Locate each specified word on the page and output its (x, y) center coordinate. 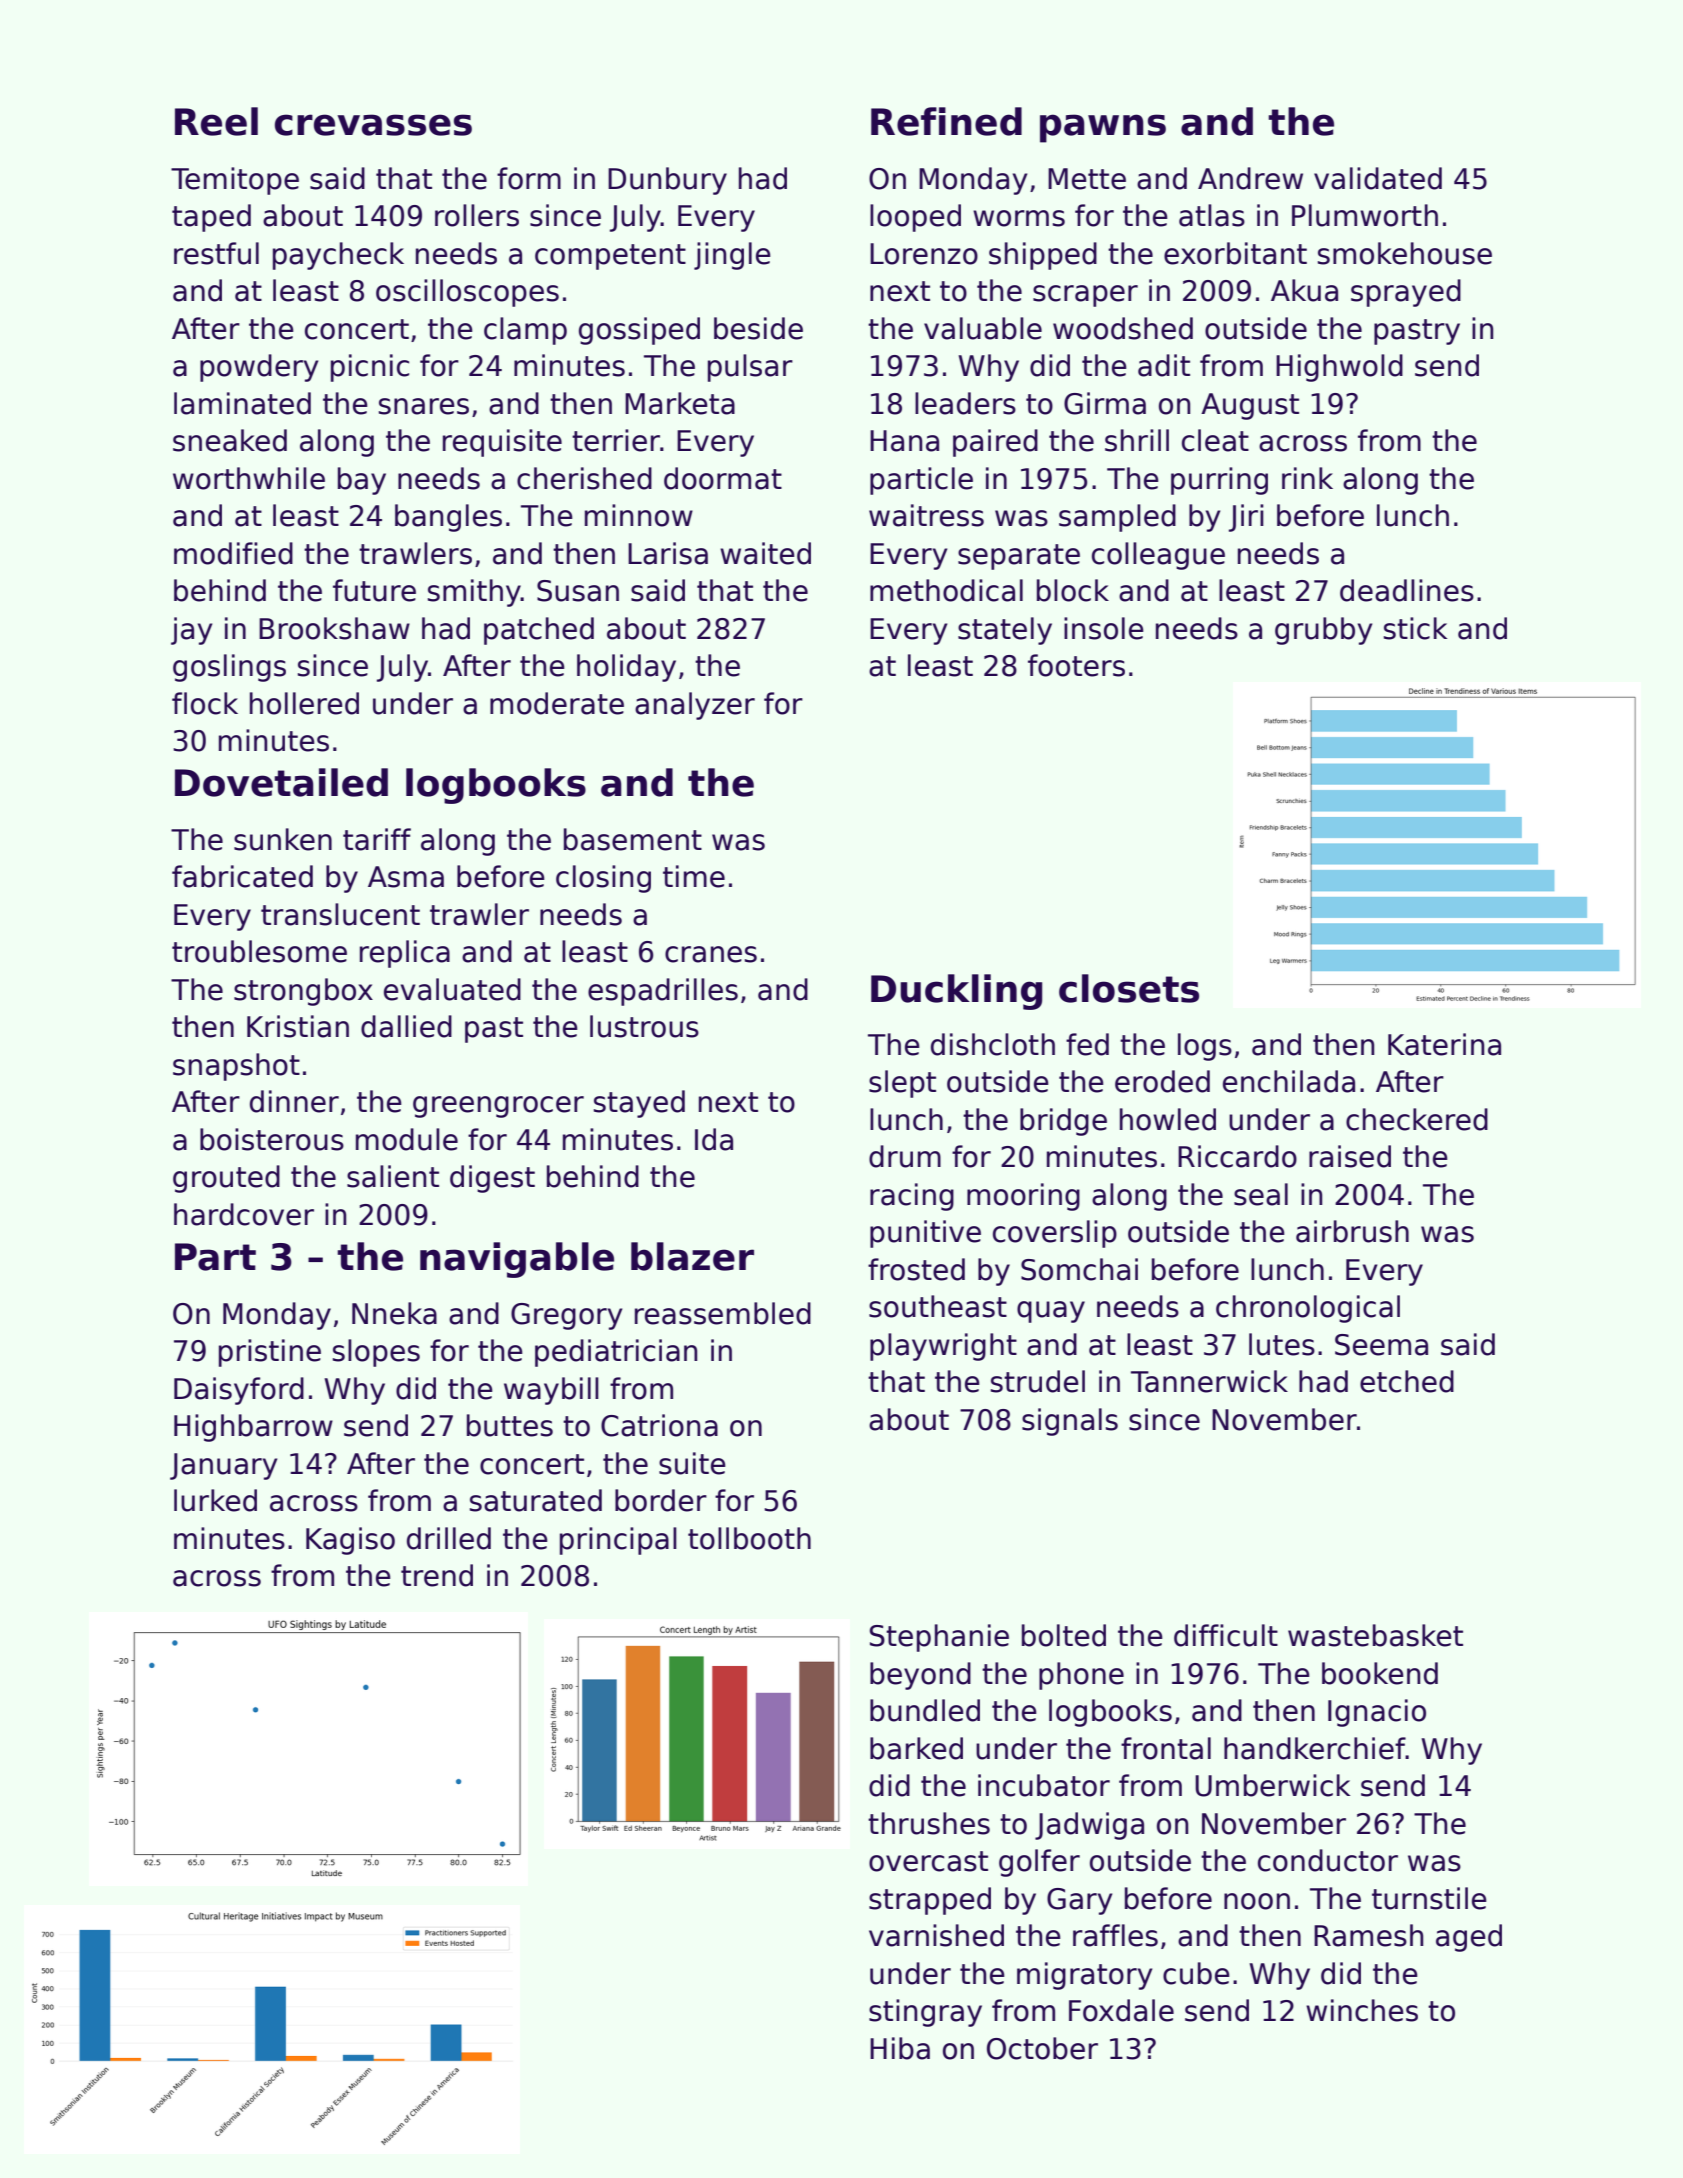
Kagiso (350, 1541)
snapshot (236, 1067)
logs (1205, 1047)
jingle (732, 256)
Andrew (1250, 178)
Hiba (900, 2048)
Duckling (956, 992)
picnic (370, 368)
